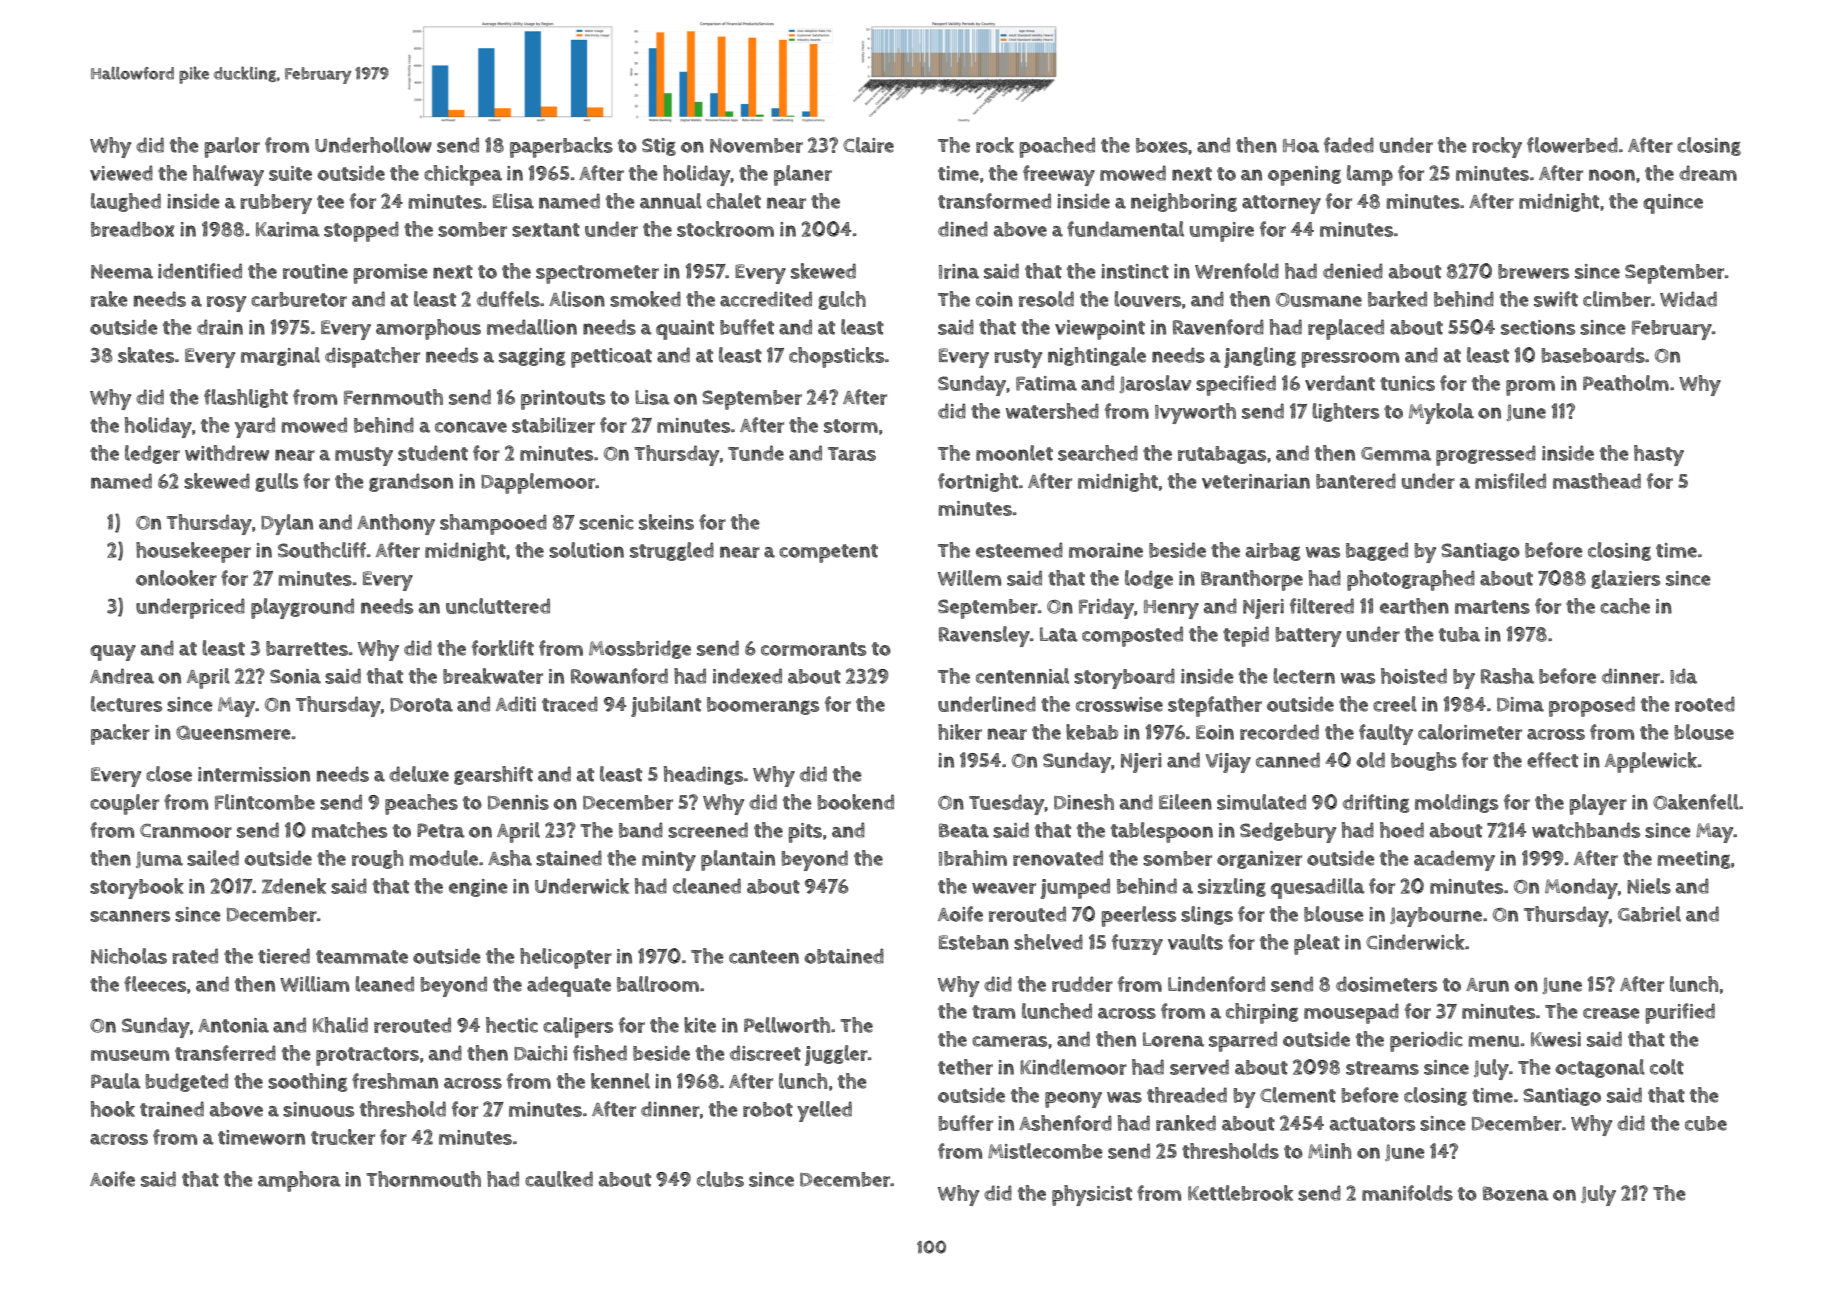  I want to click on viewed, so click(121, 173).
